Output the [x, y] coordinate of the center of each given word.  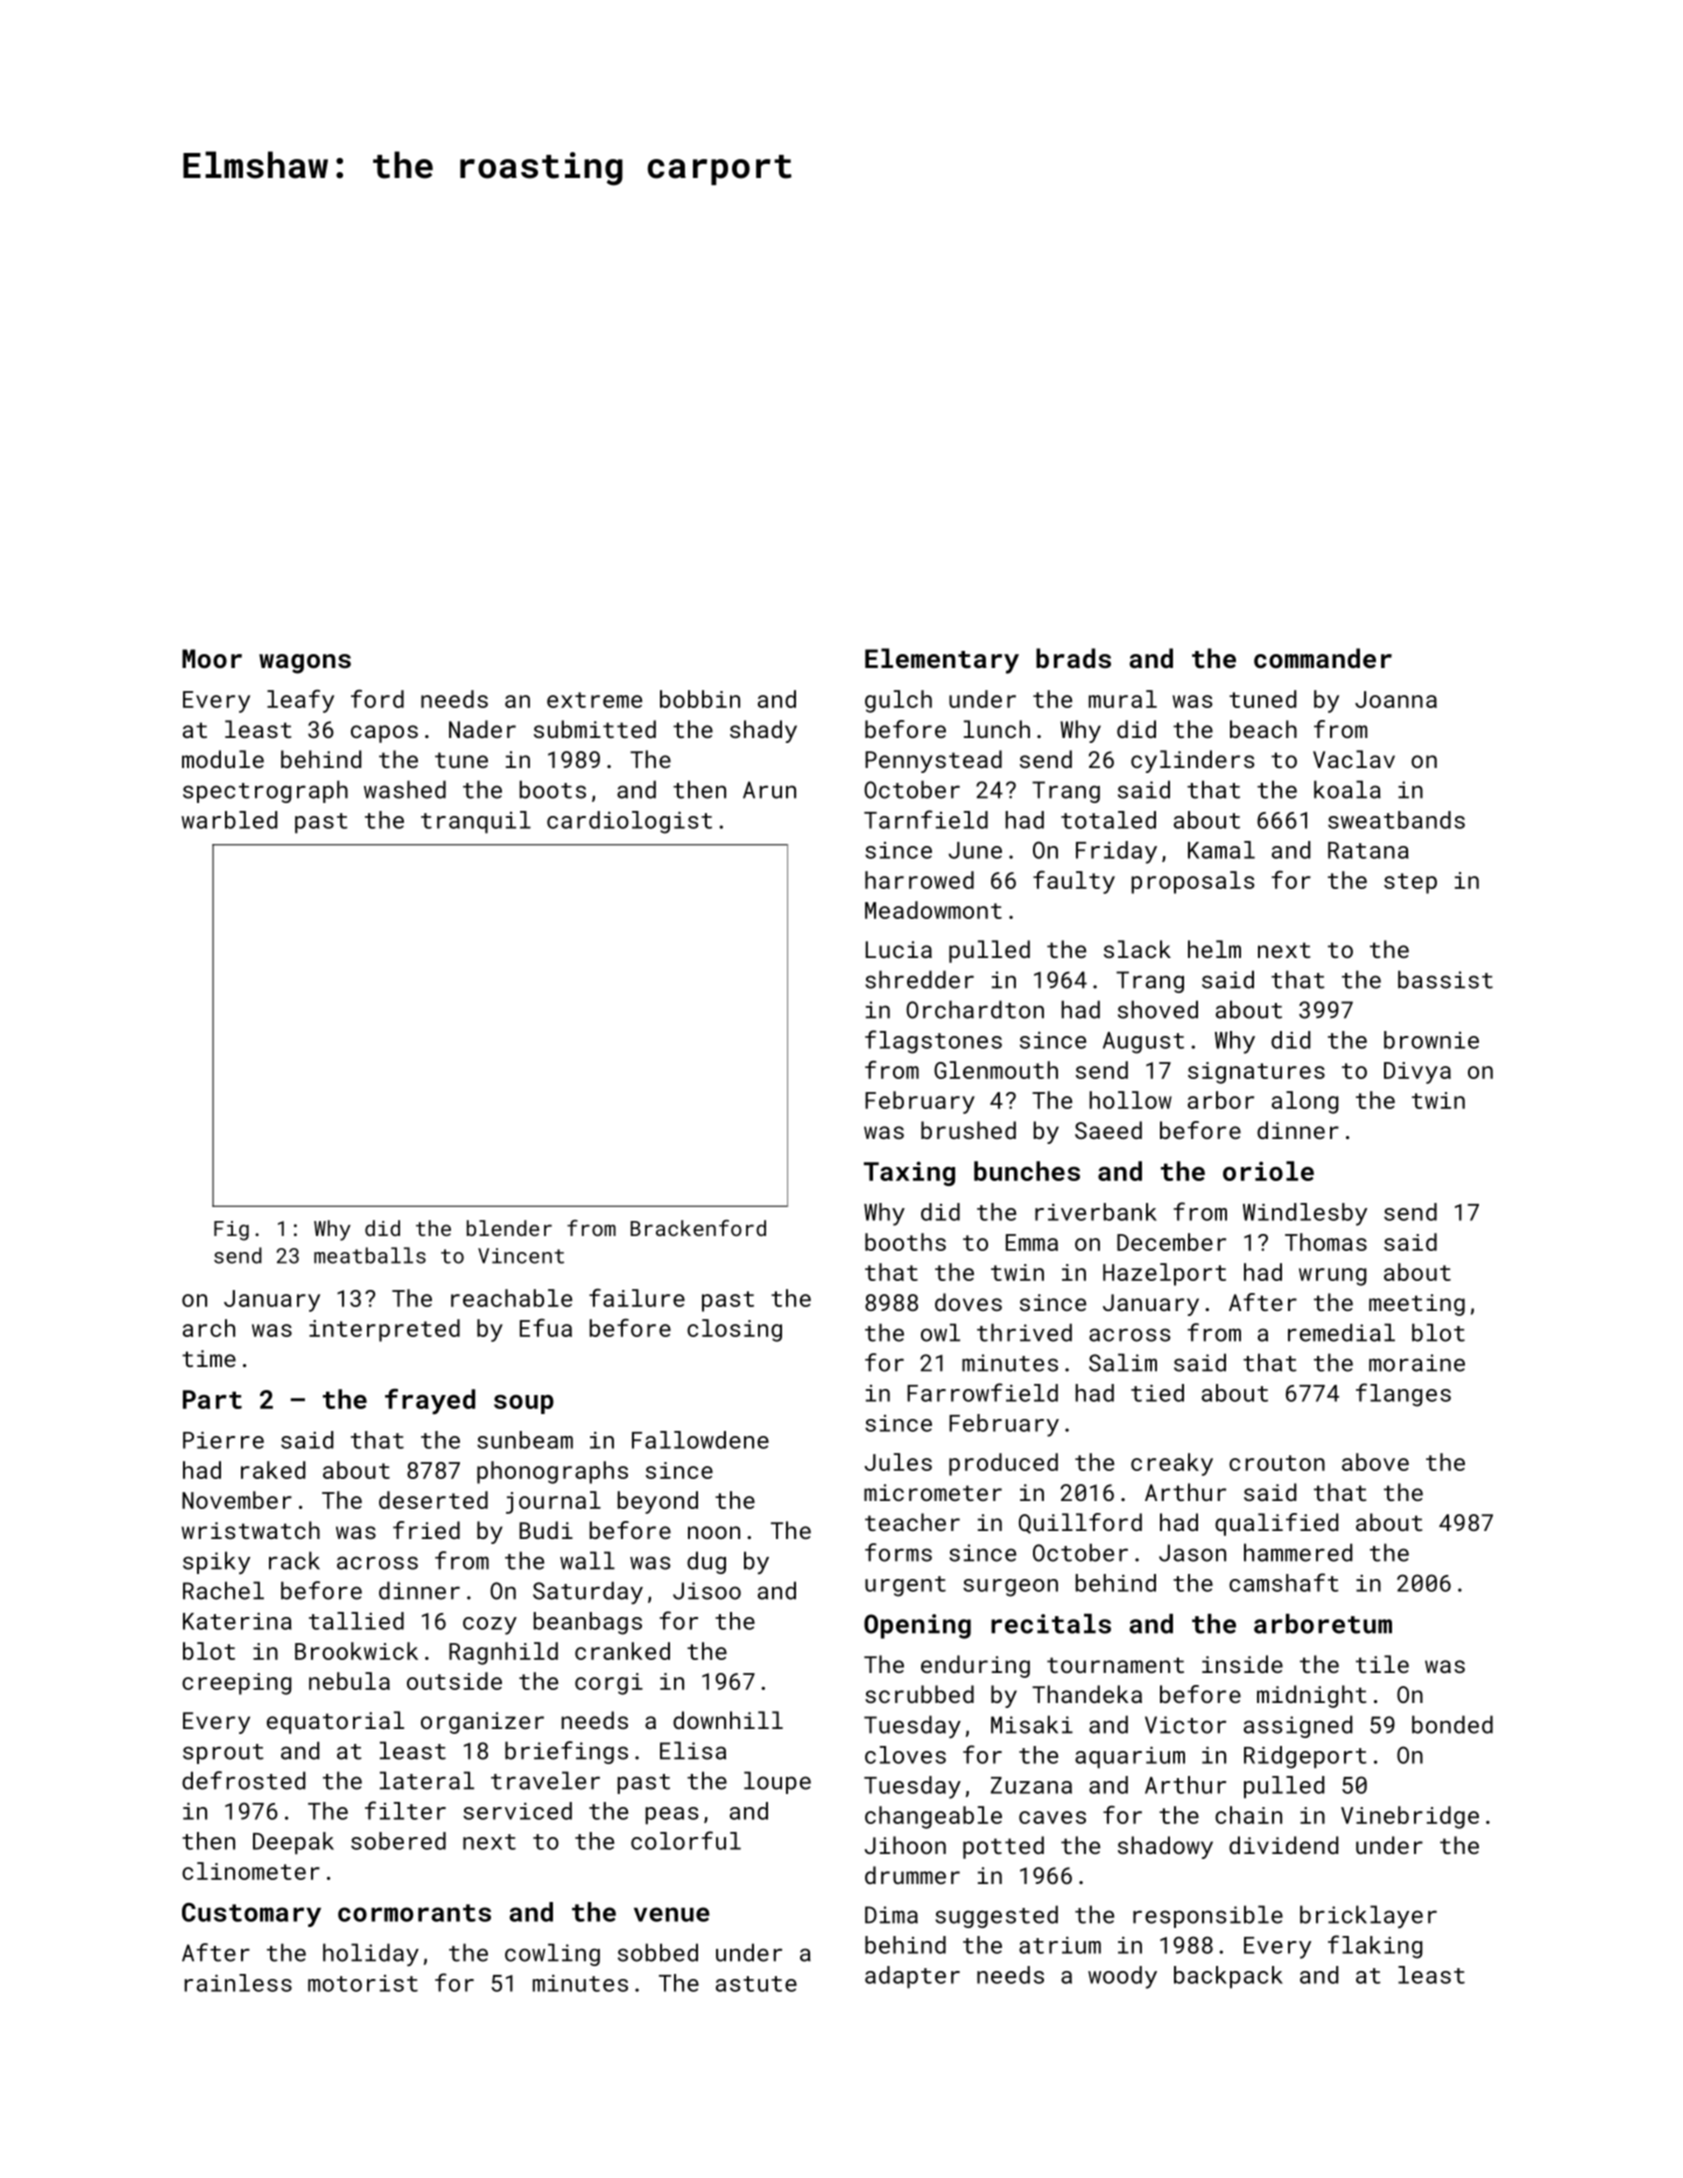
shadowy [1165, 1847]
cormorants [414, 1913]
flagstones [933, 1042]
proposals [1193, 882]
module [223, 759]
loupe [777, 1782]
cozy [490, 1626]
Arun [769, 790]
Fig [231, 1231]
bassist [1445, 979]
